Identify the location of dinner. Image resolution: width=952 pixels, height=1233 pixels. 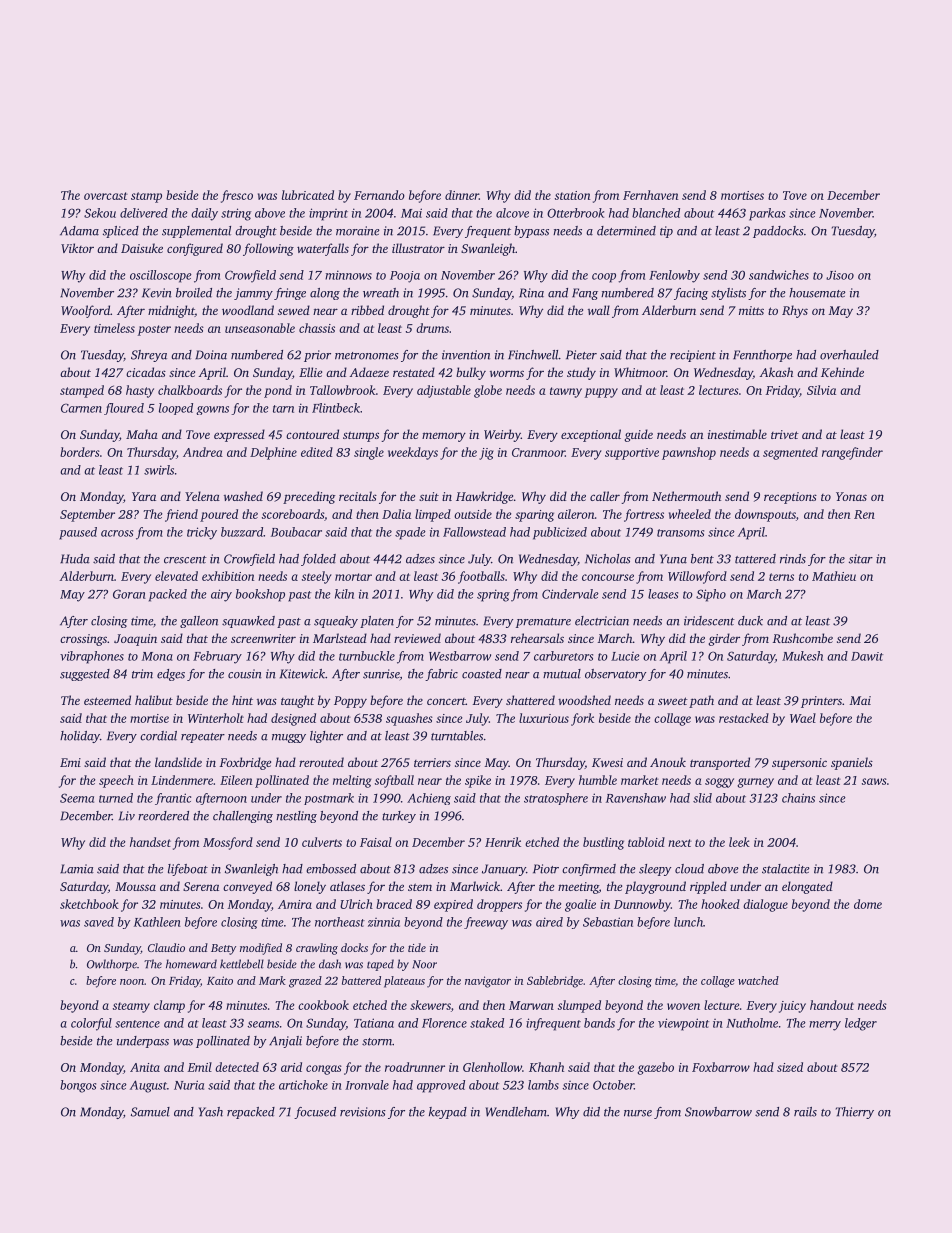
(462, 195).
